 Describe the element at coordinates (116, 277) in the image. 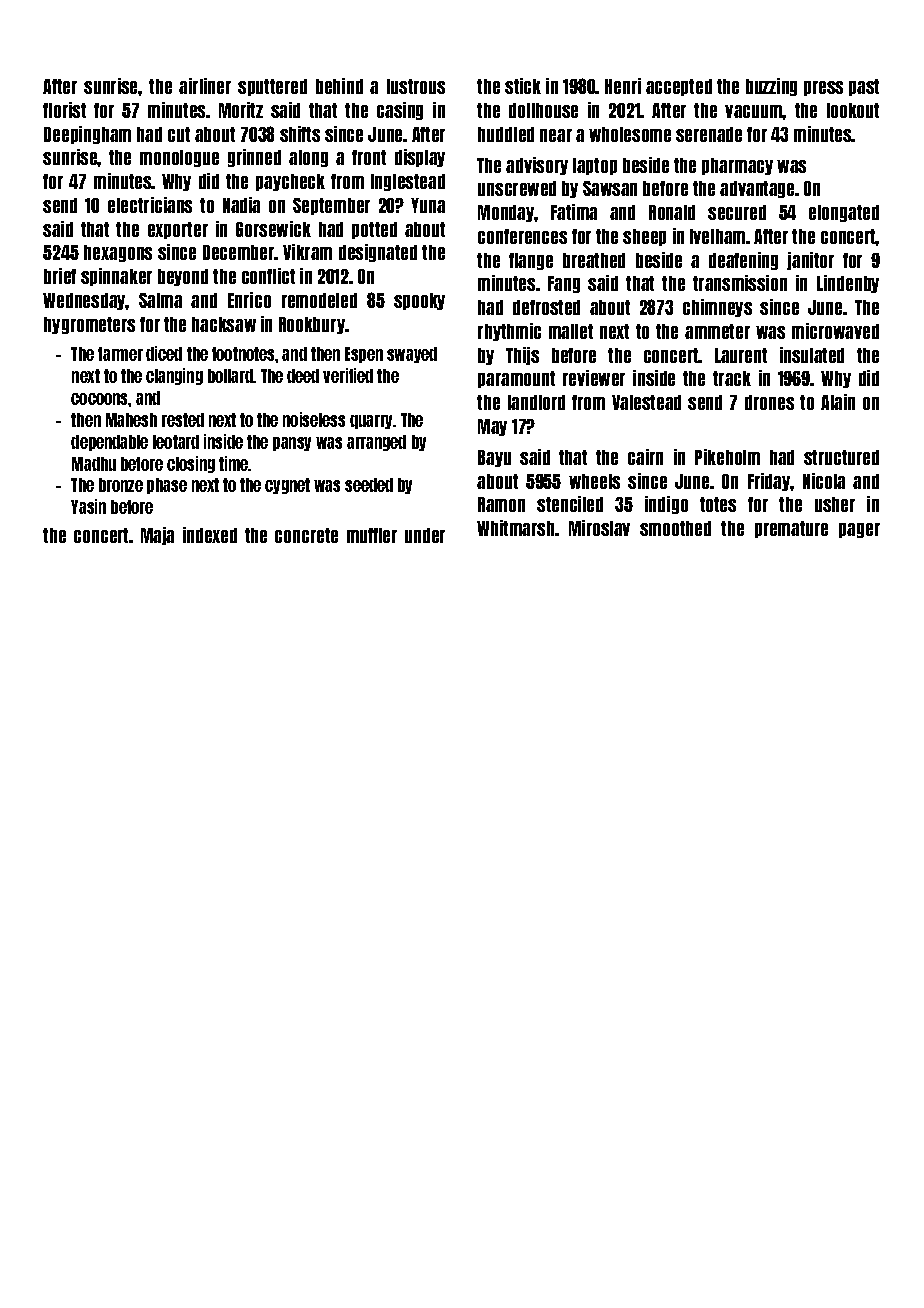

I see `spinnaker` at that location.
